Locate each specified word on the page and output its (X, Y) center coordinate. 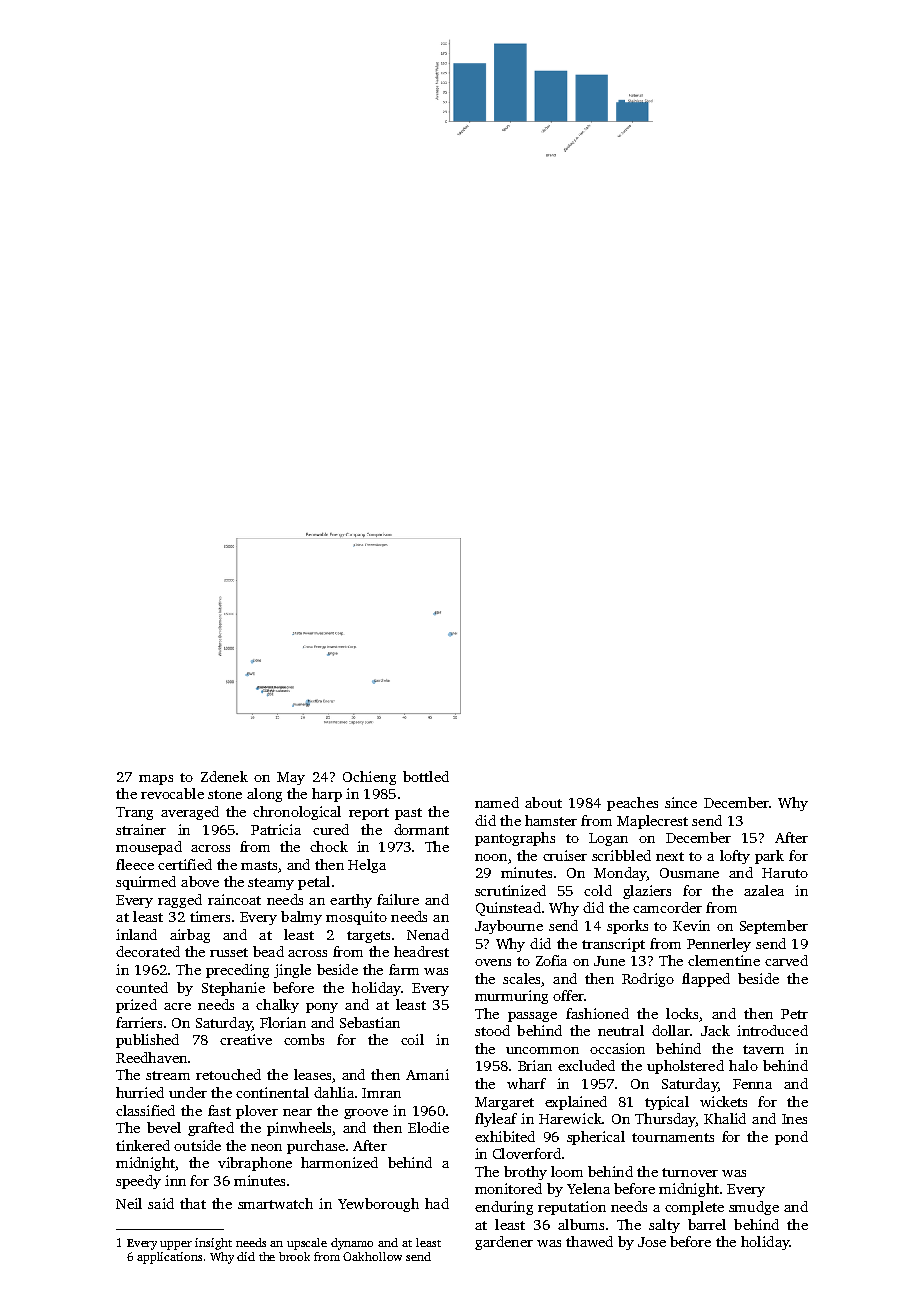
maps (156, 780)
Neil (129, 1203)
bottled (426, 776)
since (681, 802)
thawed (589, 1241)
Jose (652, 1242)
